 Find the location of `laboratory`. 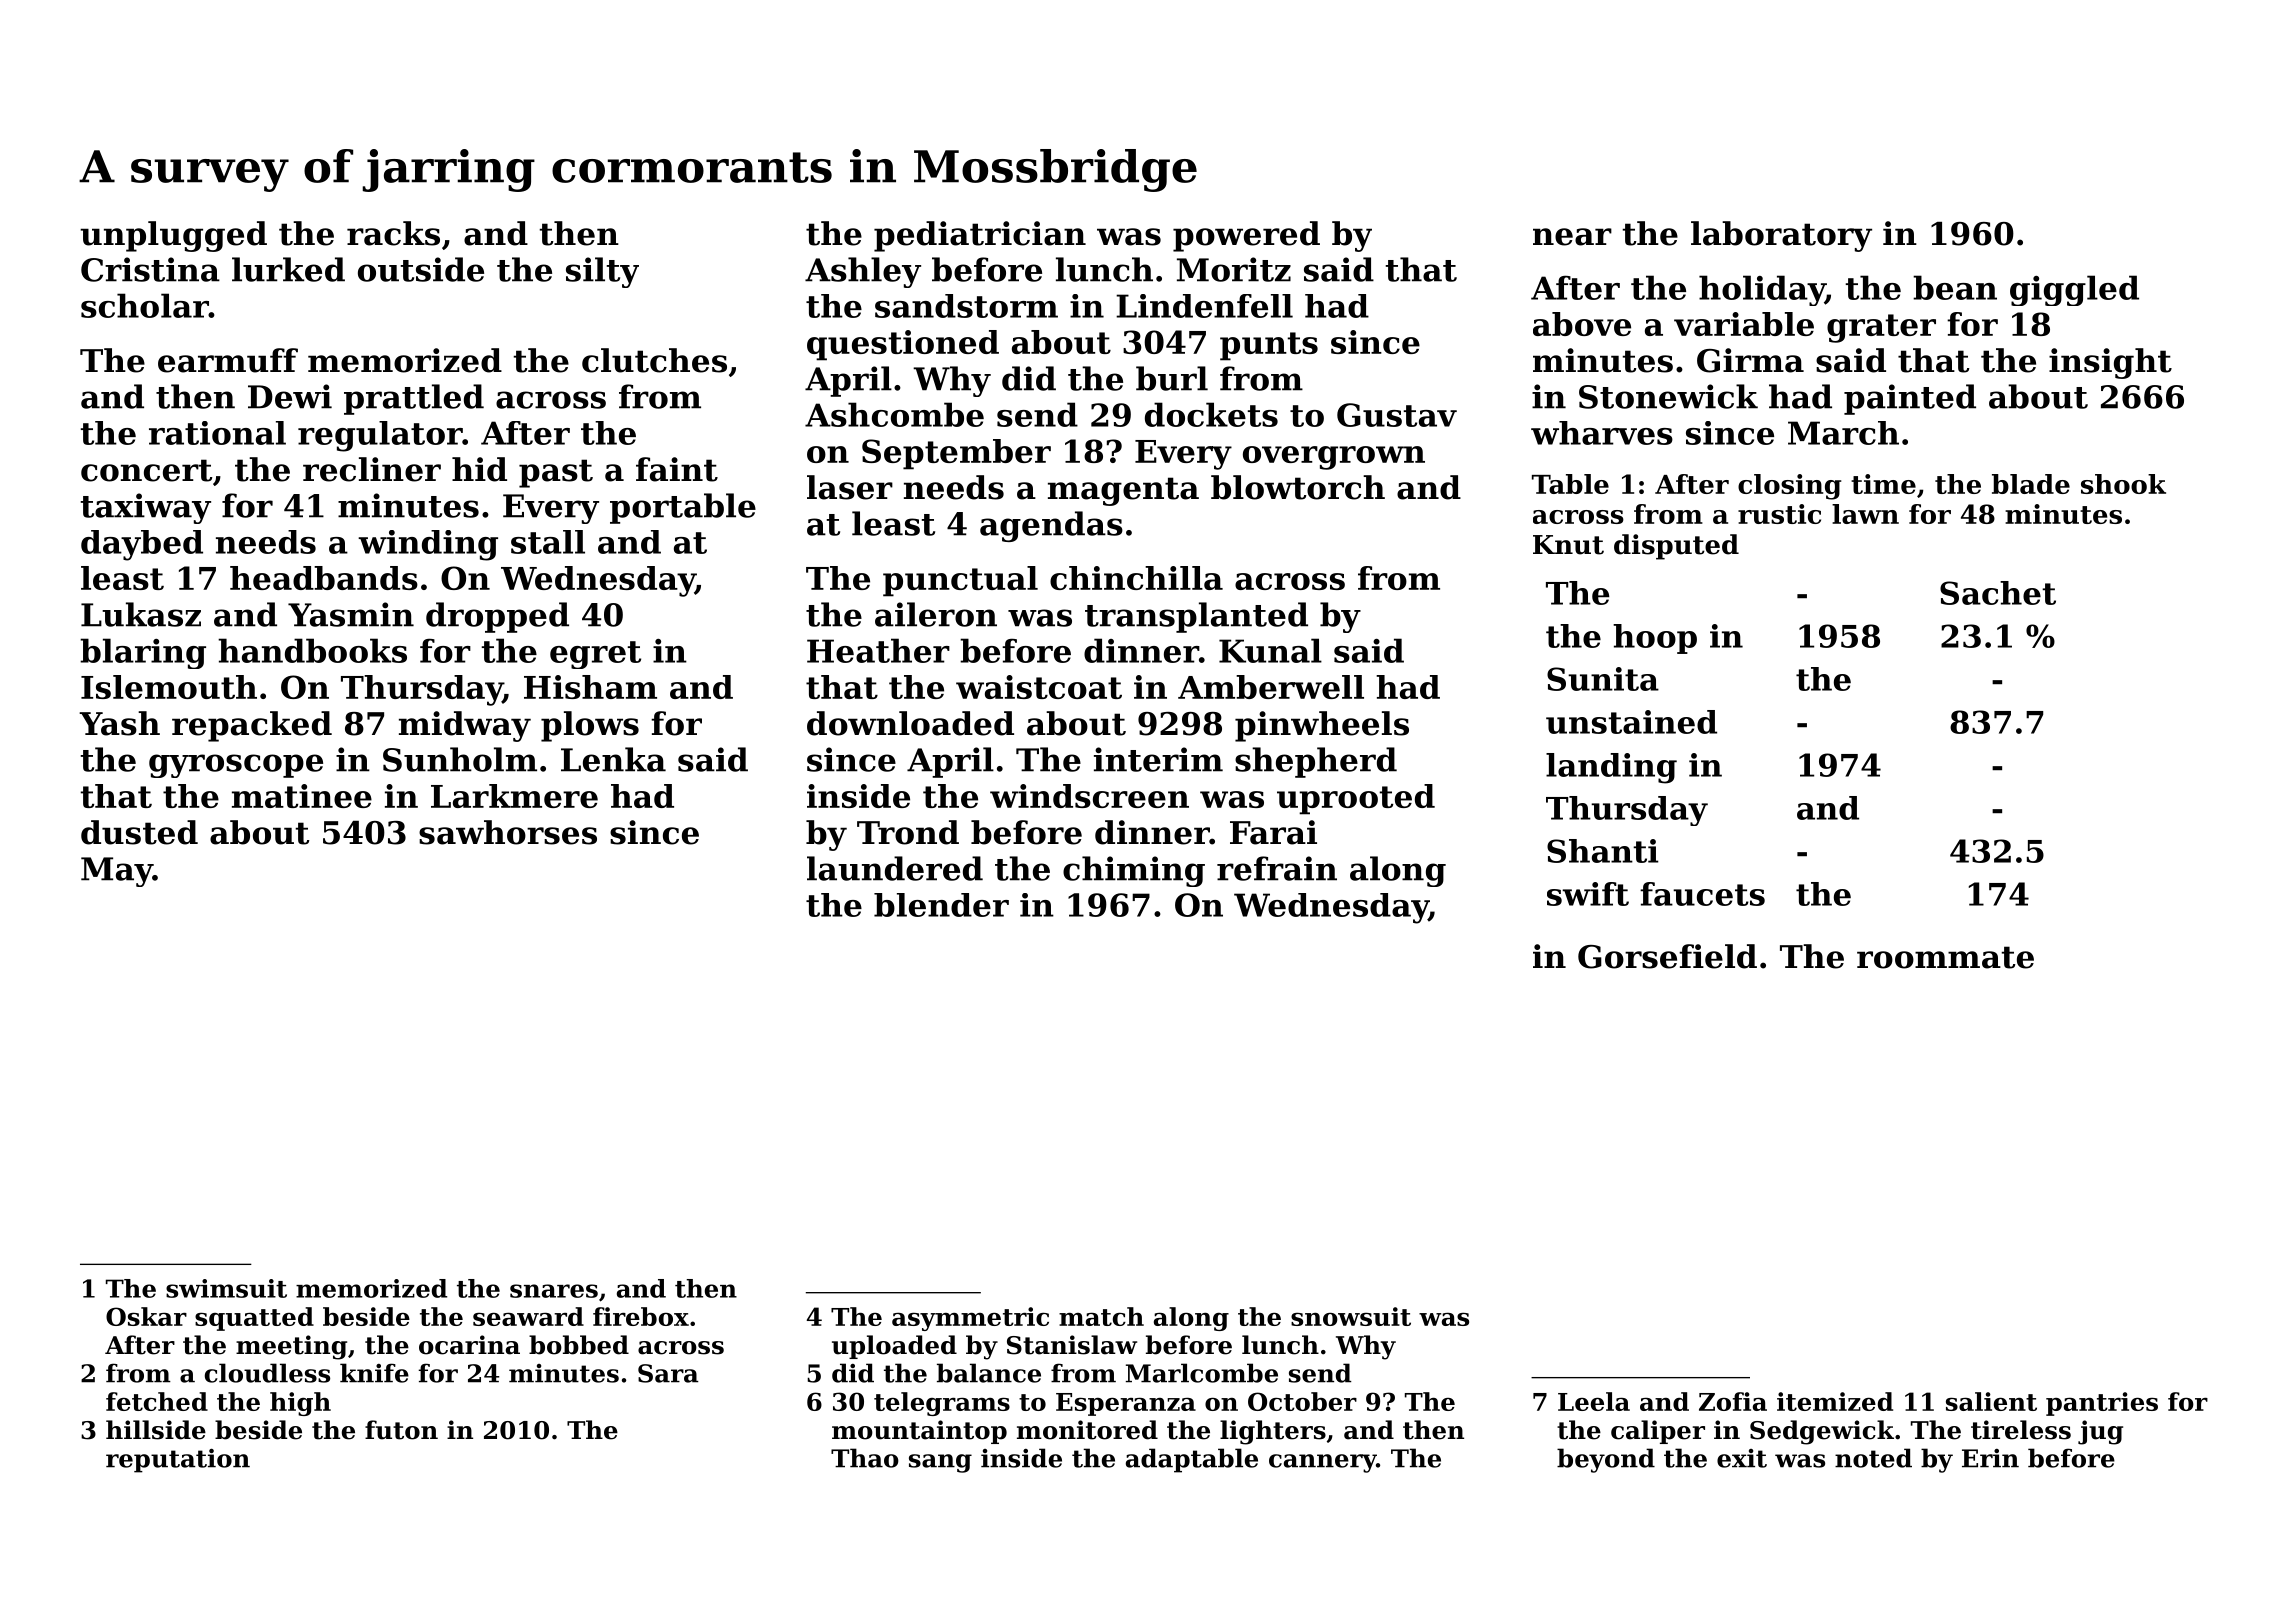

laboratory is located at coordinates (1781, 236).
